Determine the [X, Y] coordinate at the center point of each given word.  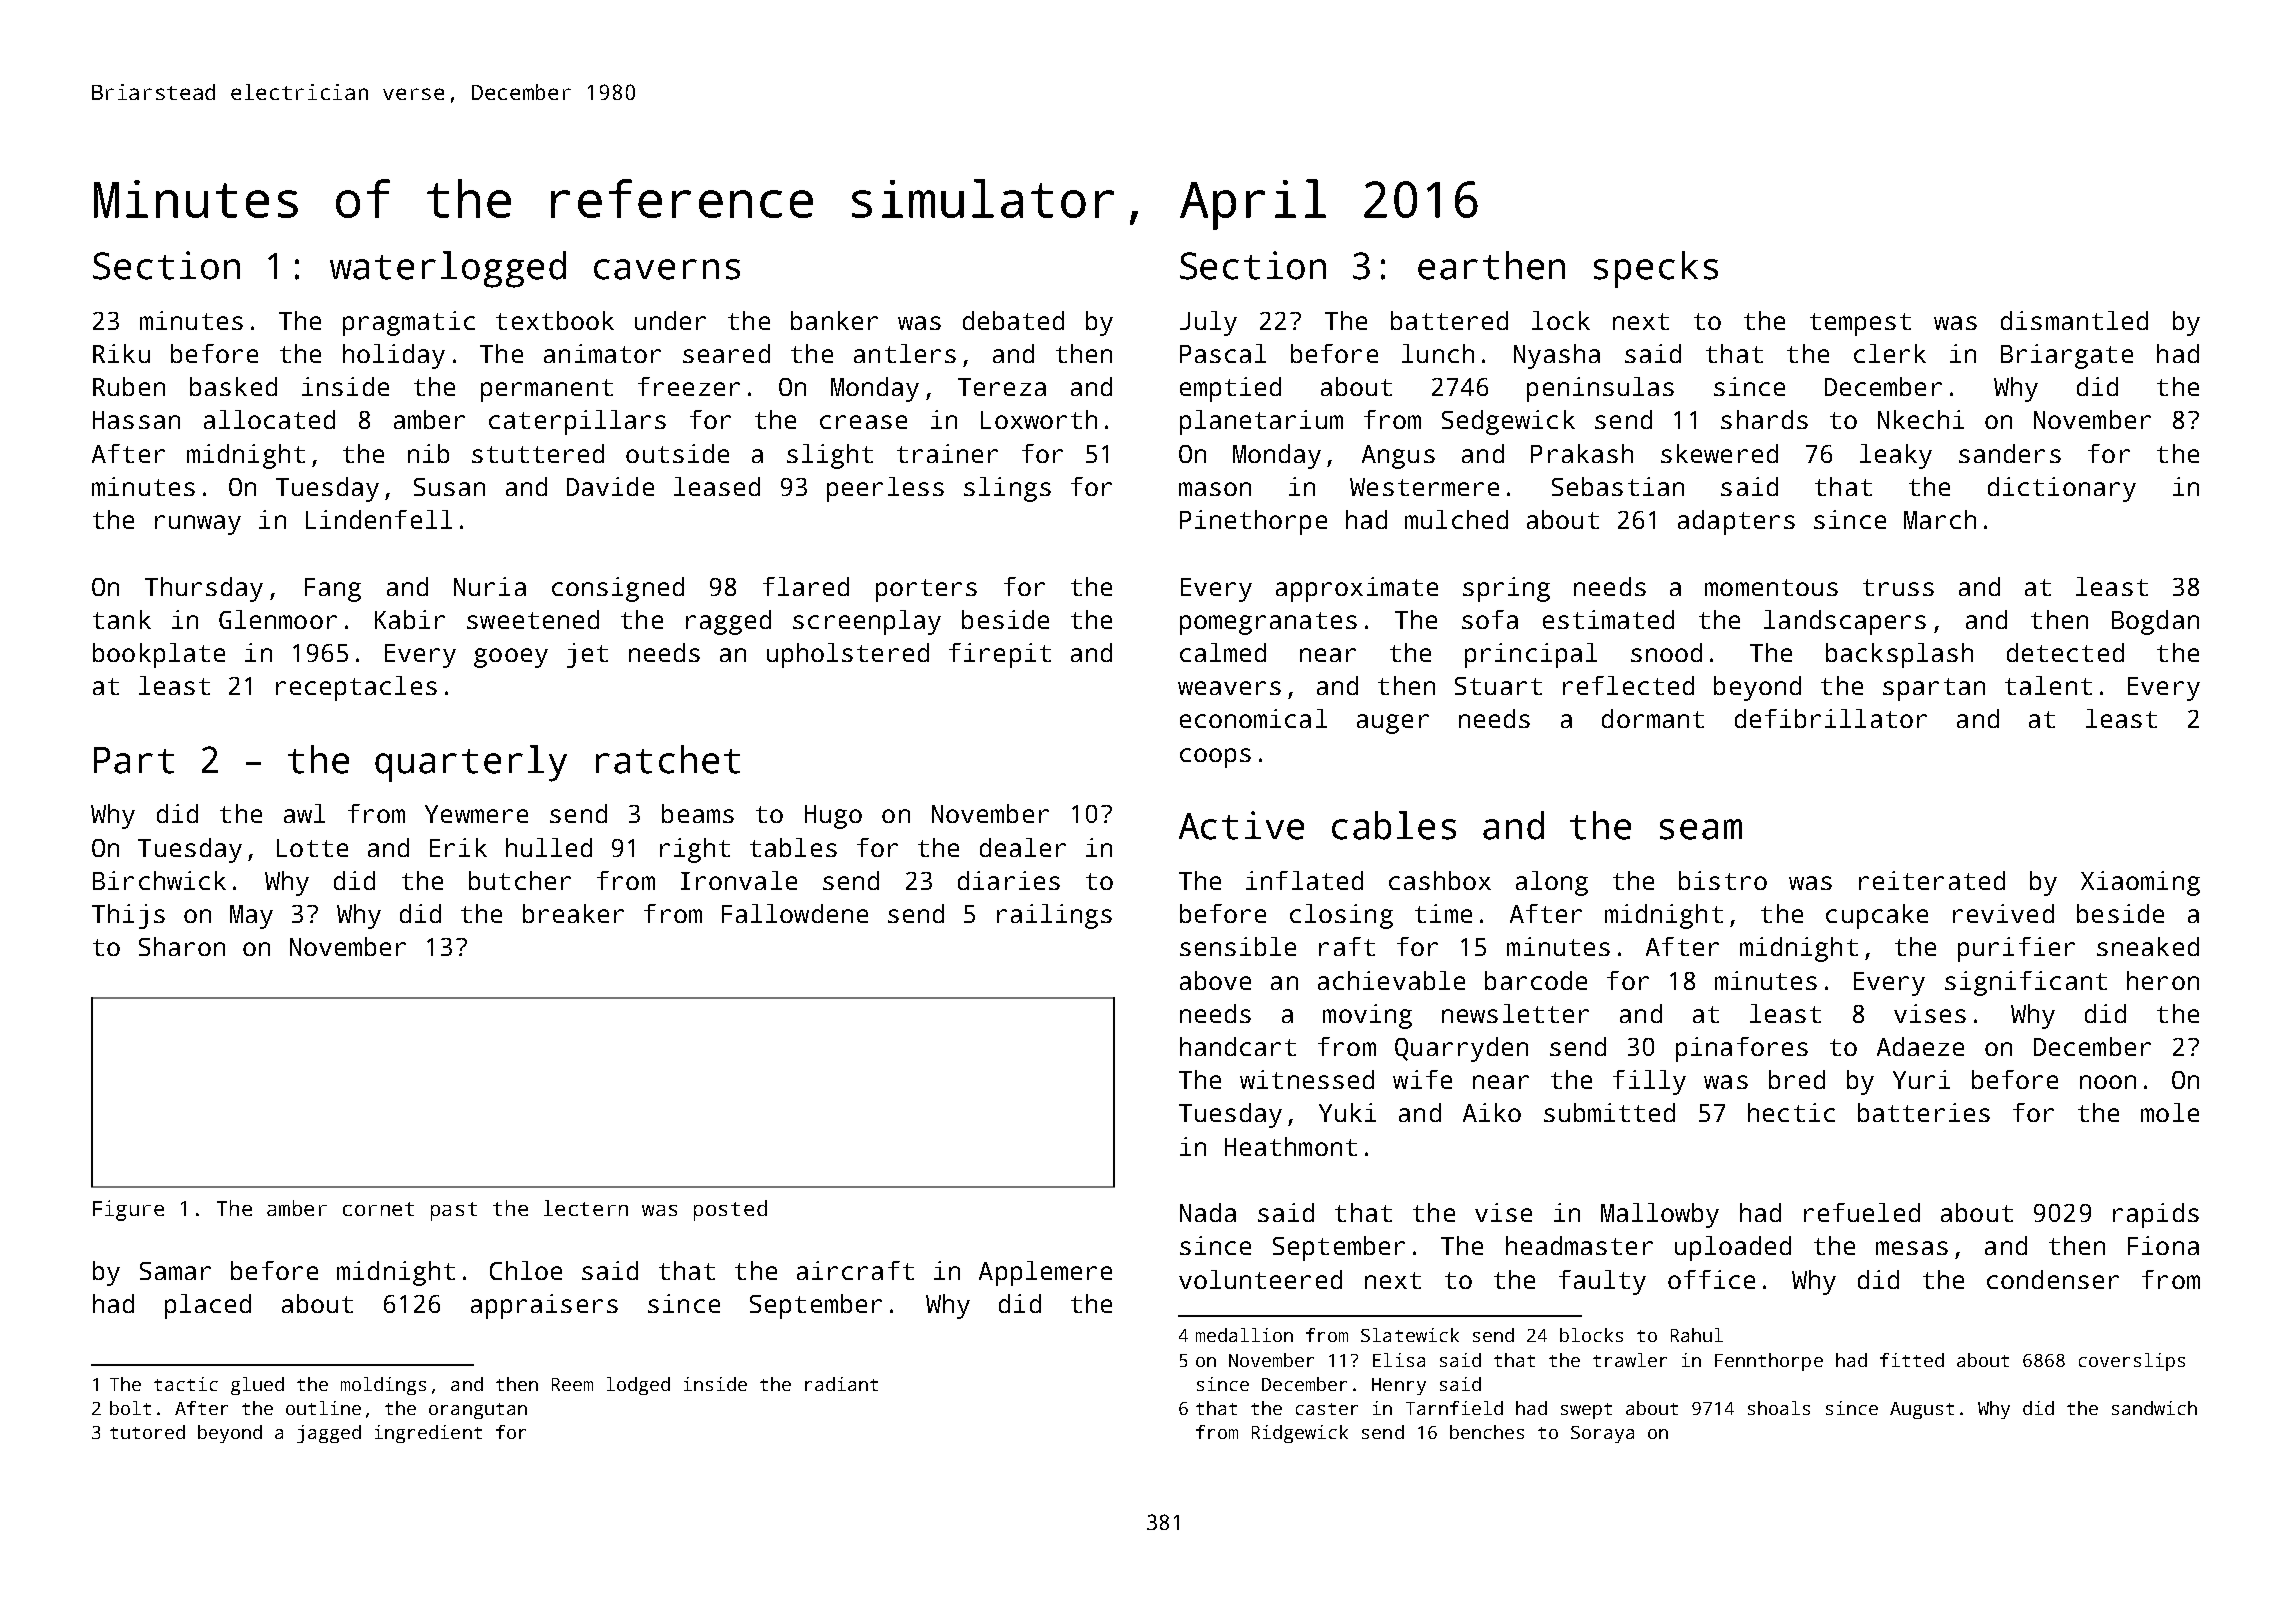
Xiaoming [2140, 883]
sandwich [2154, 1408]
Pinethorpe [1253, 522]
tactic [186, 1384]
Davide [610, 486]
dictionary [2062, 489]
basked [233, 386]
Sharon [182, 946]
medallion [1244, 1335]
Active [1241, 825]
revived [2003, 913]
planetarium [1261, 422]
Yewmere [476, 814]
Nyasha [1557, 356]
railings [1054, 916]
